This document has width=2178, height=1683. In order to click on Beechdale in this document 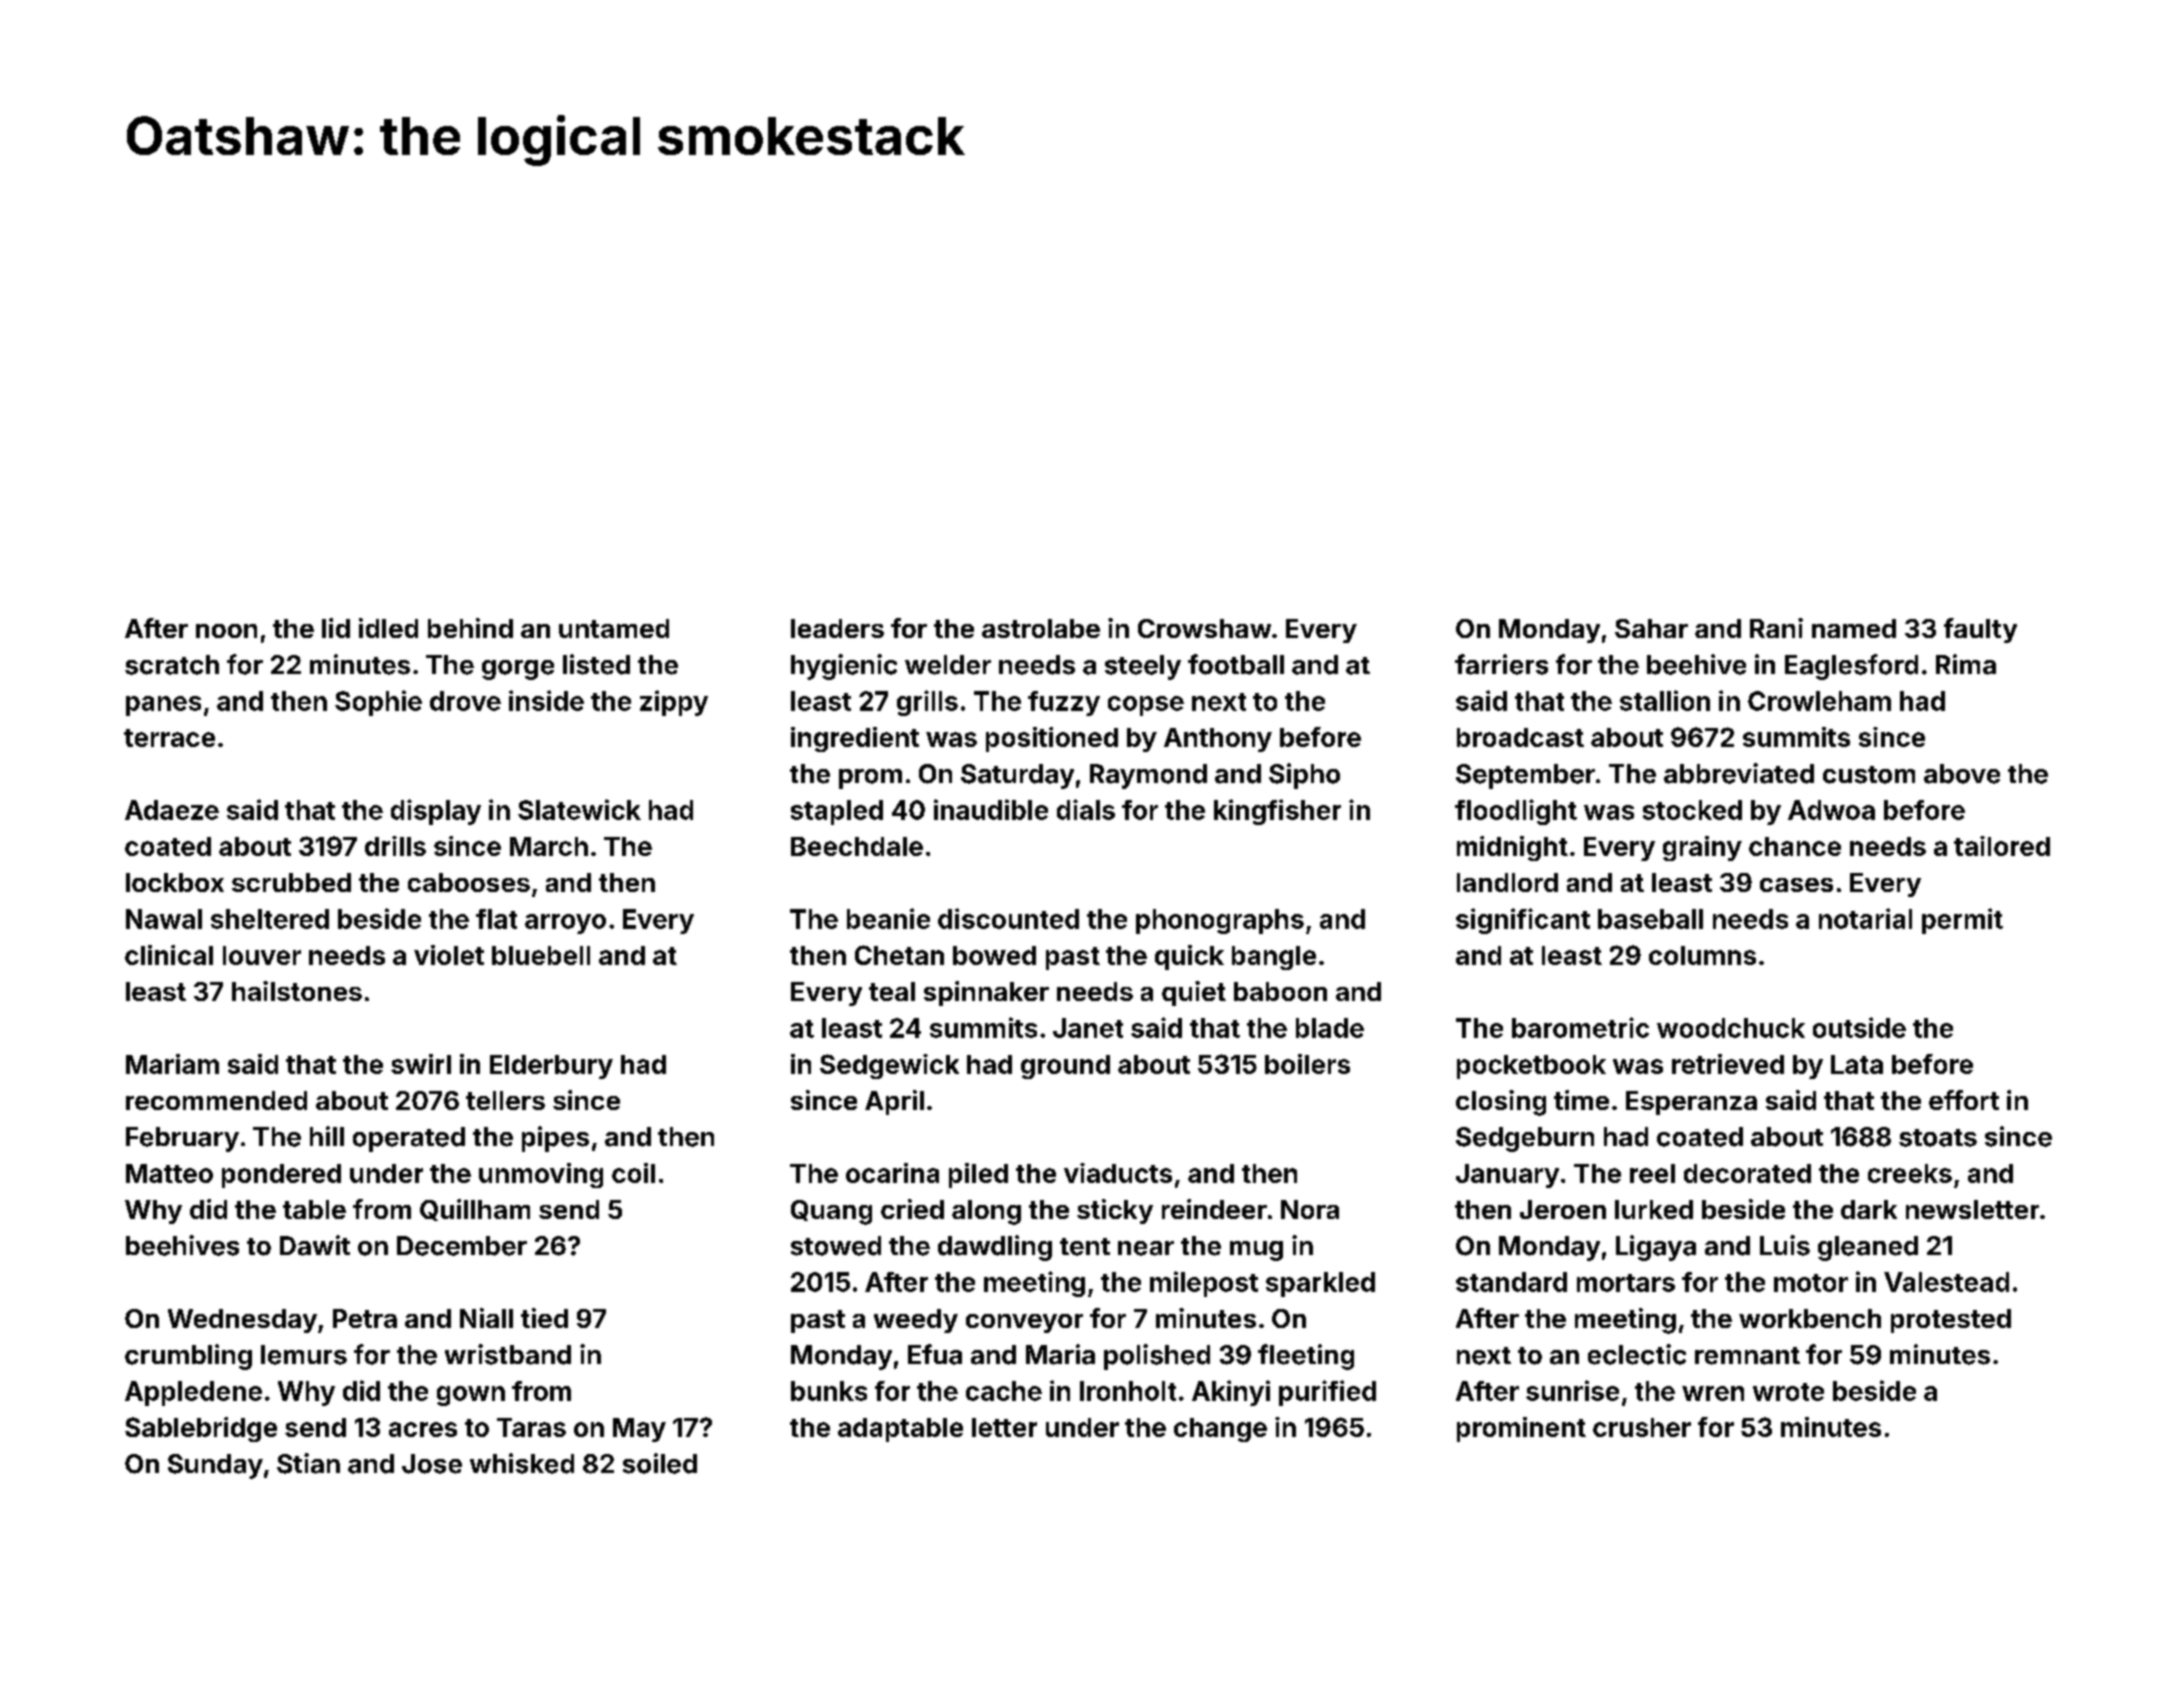, I will do `click(857, 846)`.
